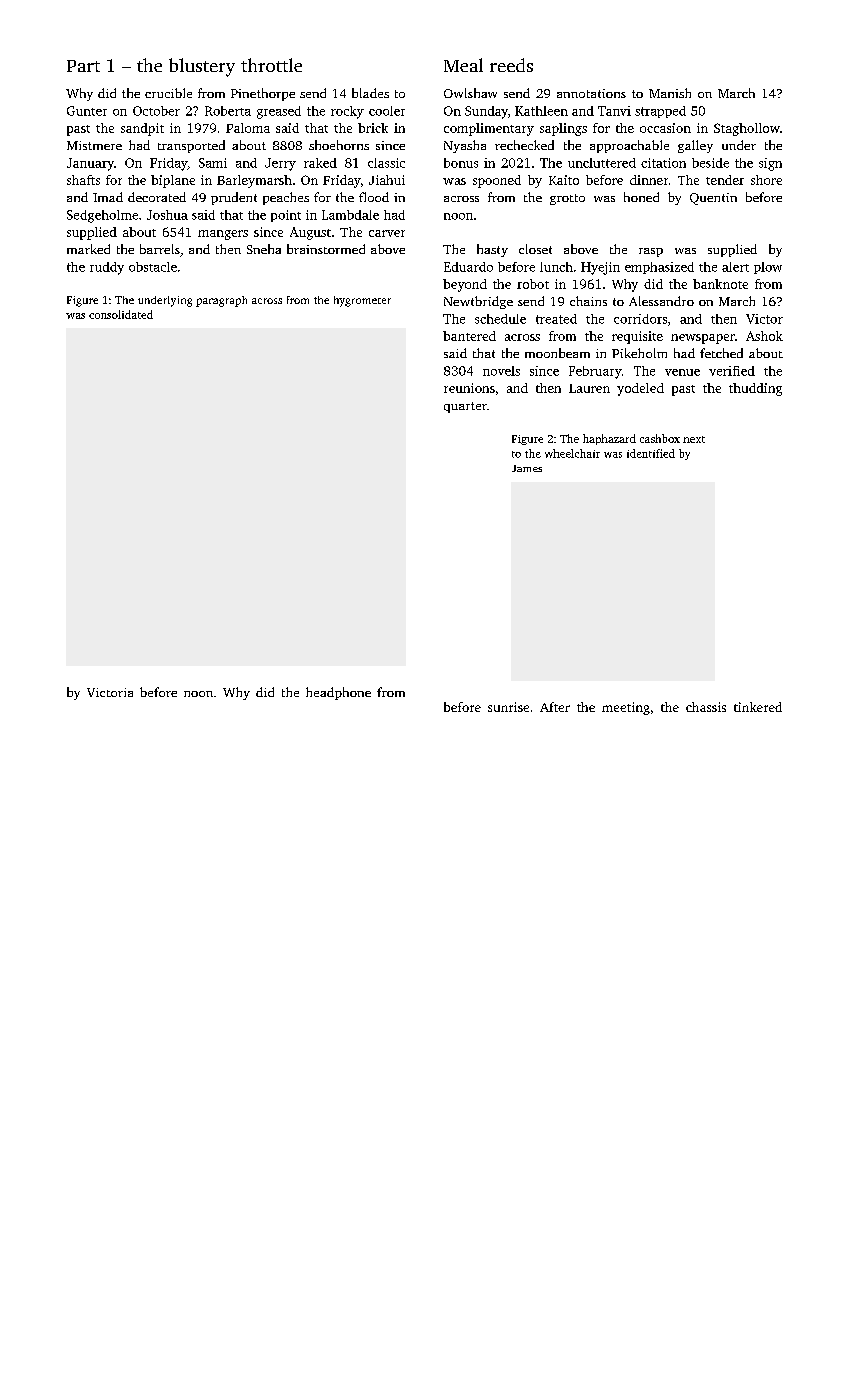  Describe the element at coordinates (629, 146) in the screenshot. I see `approachable` at that location.
